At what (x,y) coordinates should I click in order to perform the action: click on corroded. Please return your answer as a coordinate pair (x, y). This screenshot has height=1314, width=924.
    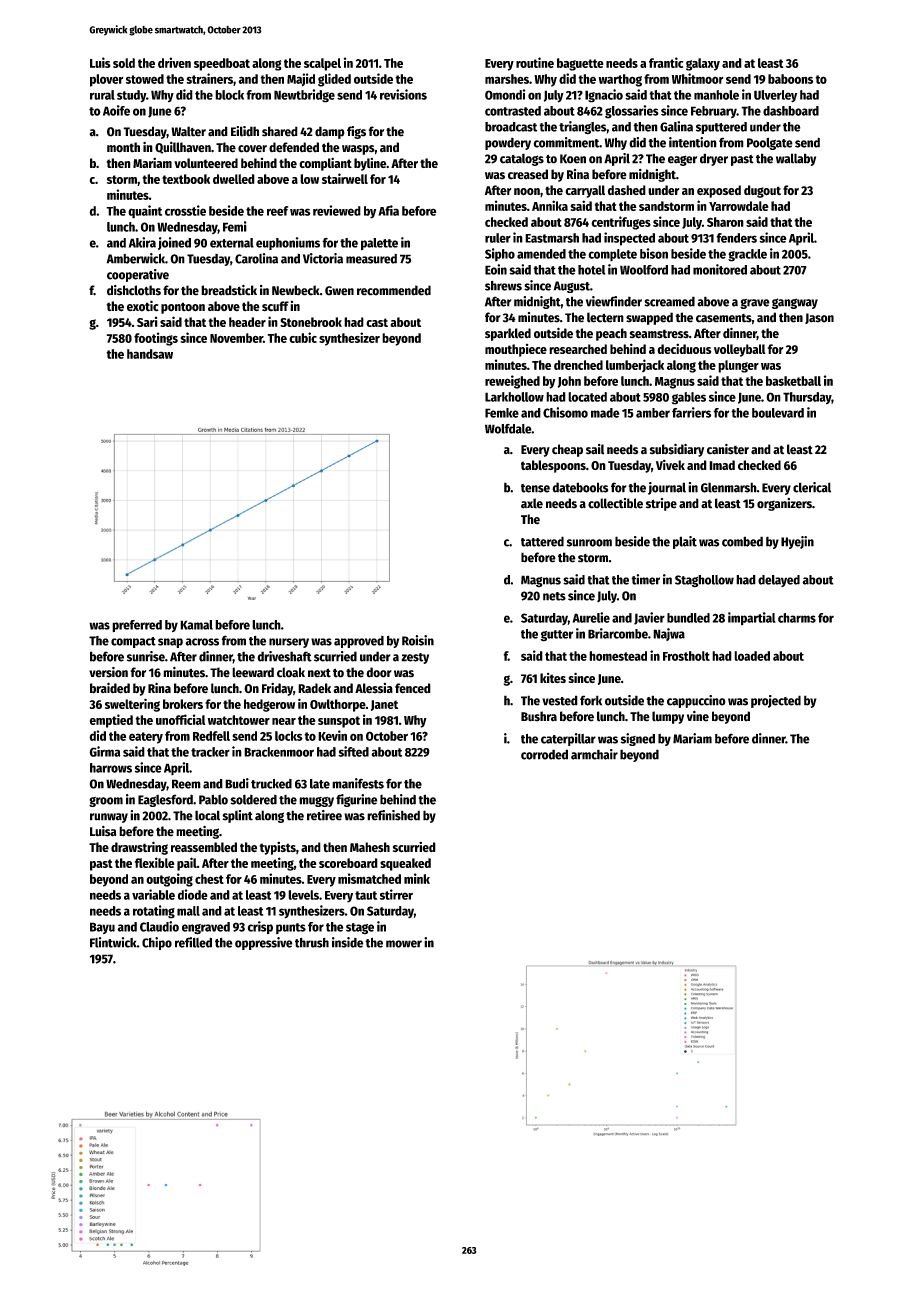
    Looking at the image, I should click on (544, 754).
